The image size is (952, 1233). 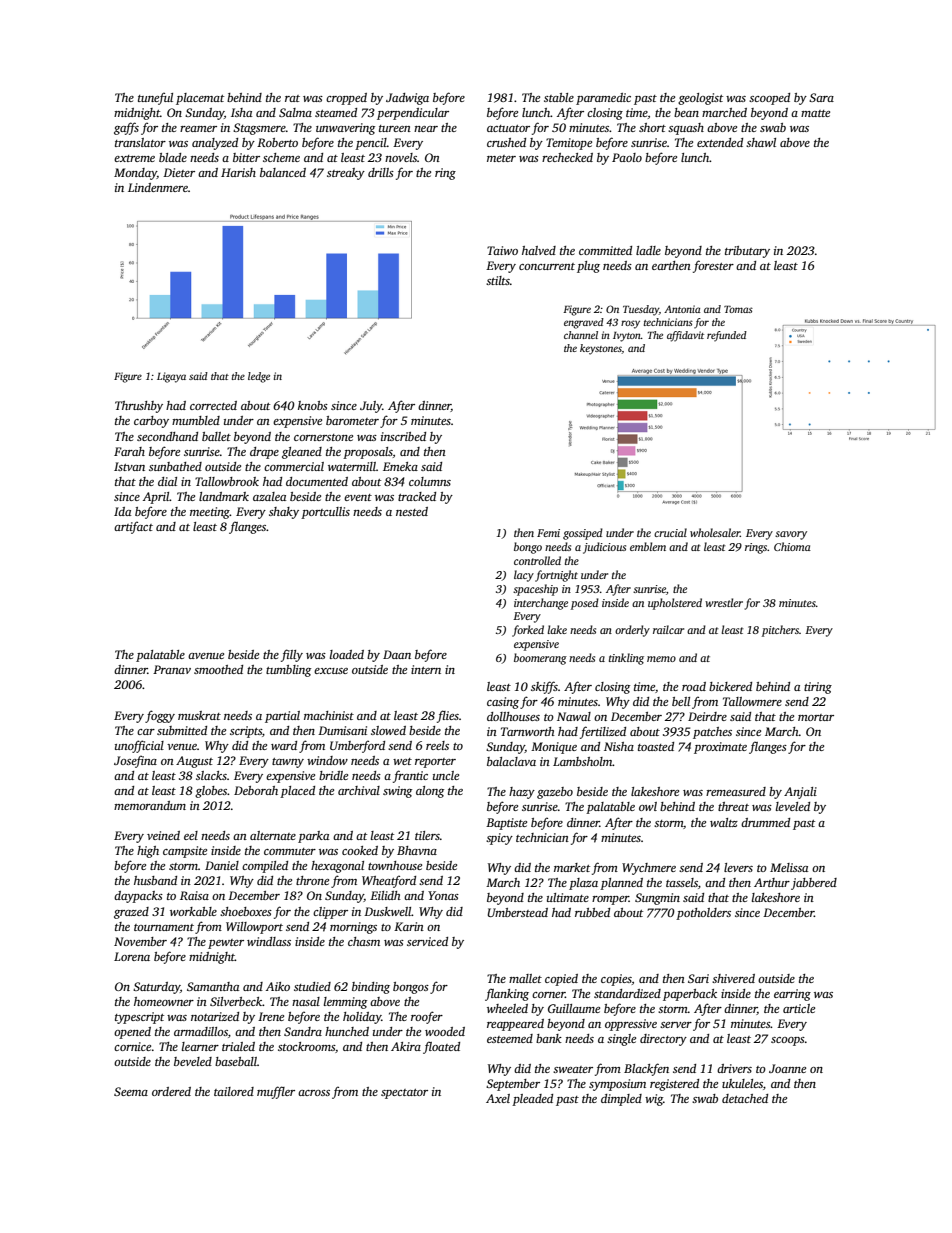 What do you see at coordinates (821, 97) in the screenshot?
I see `Sara` at bounding box center [821, 97].
